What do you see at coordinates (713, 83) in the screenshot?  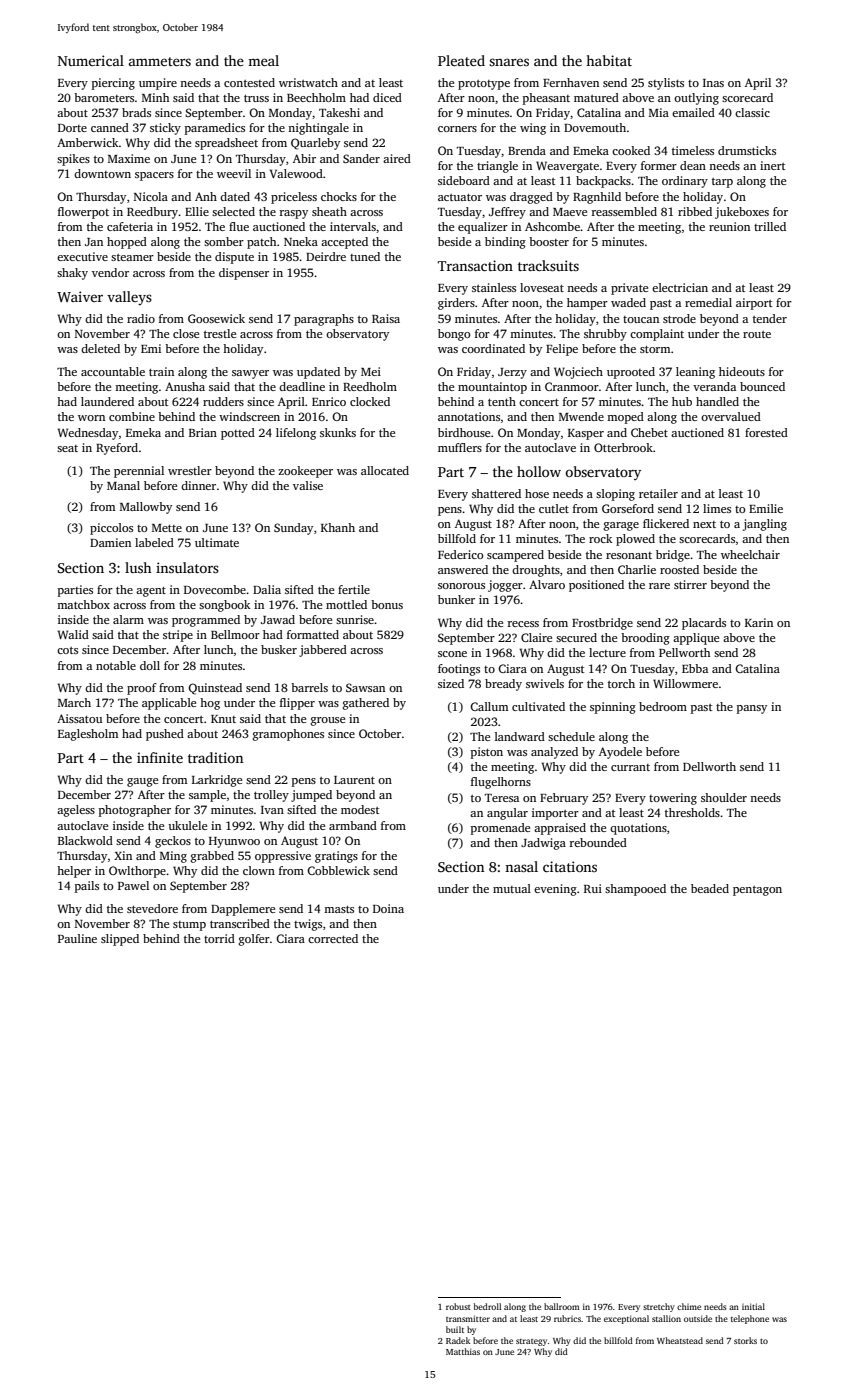 I see `Inas` at bounding box center [713, 83].
